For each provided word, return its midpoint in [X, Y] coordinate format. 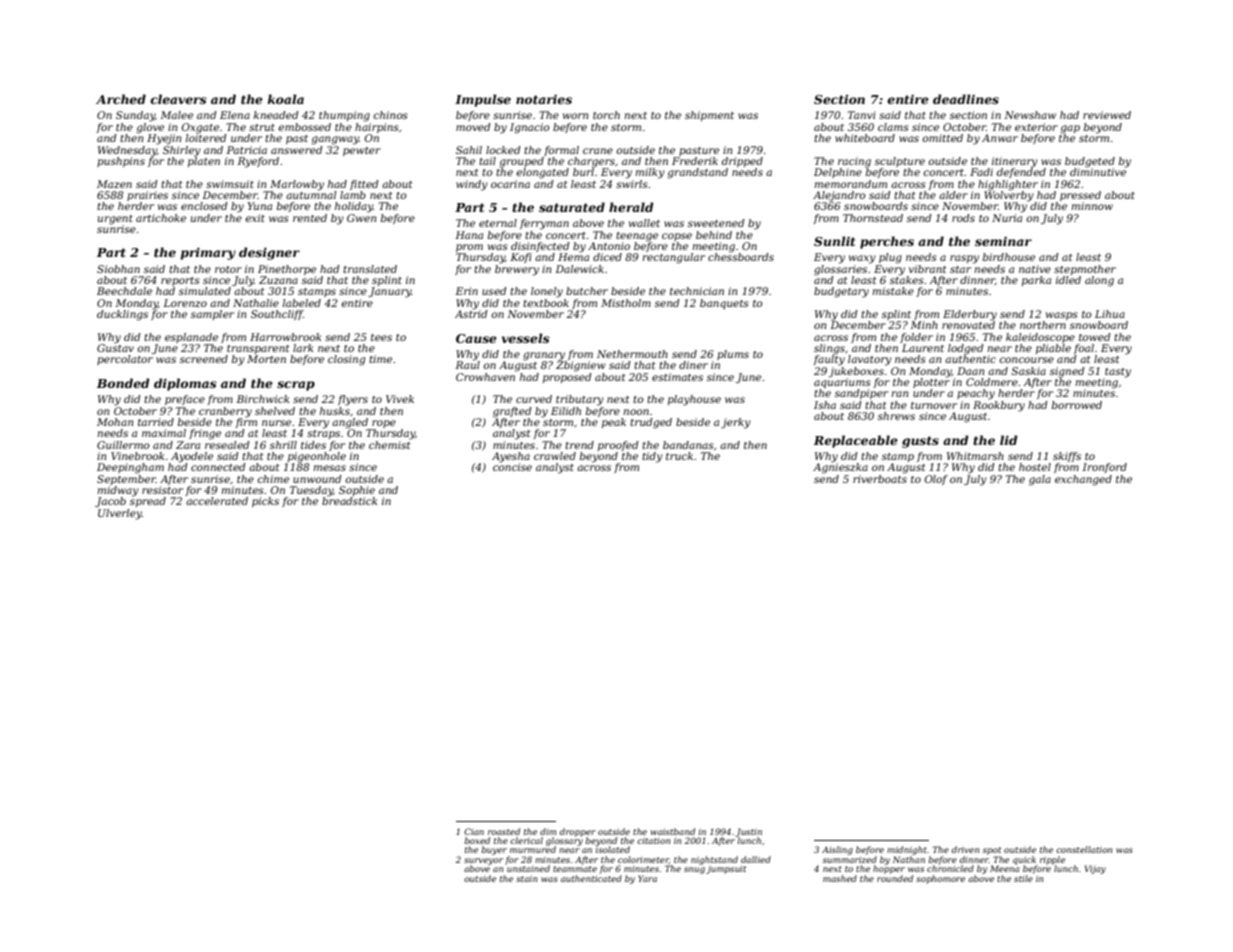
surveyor [483, 861]
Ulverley [120, 514]
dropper [578, 832]
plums [733, 355]
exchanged [1083, 480]
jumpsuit [726, 870]
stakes [907, 280]
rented [310, 218]
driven [966, 849]
